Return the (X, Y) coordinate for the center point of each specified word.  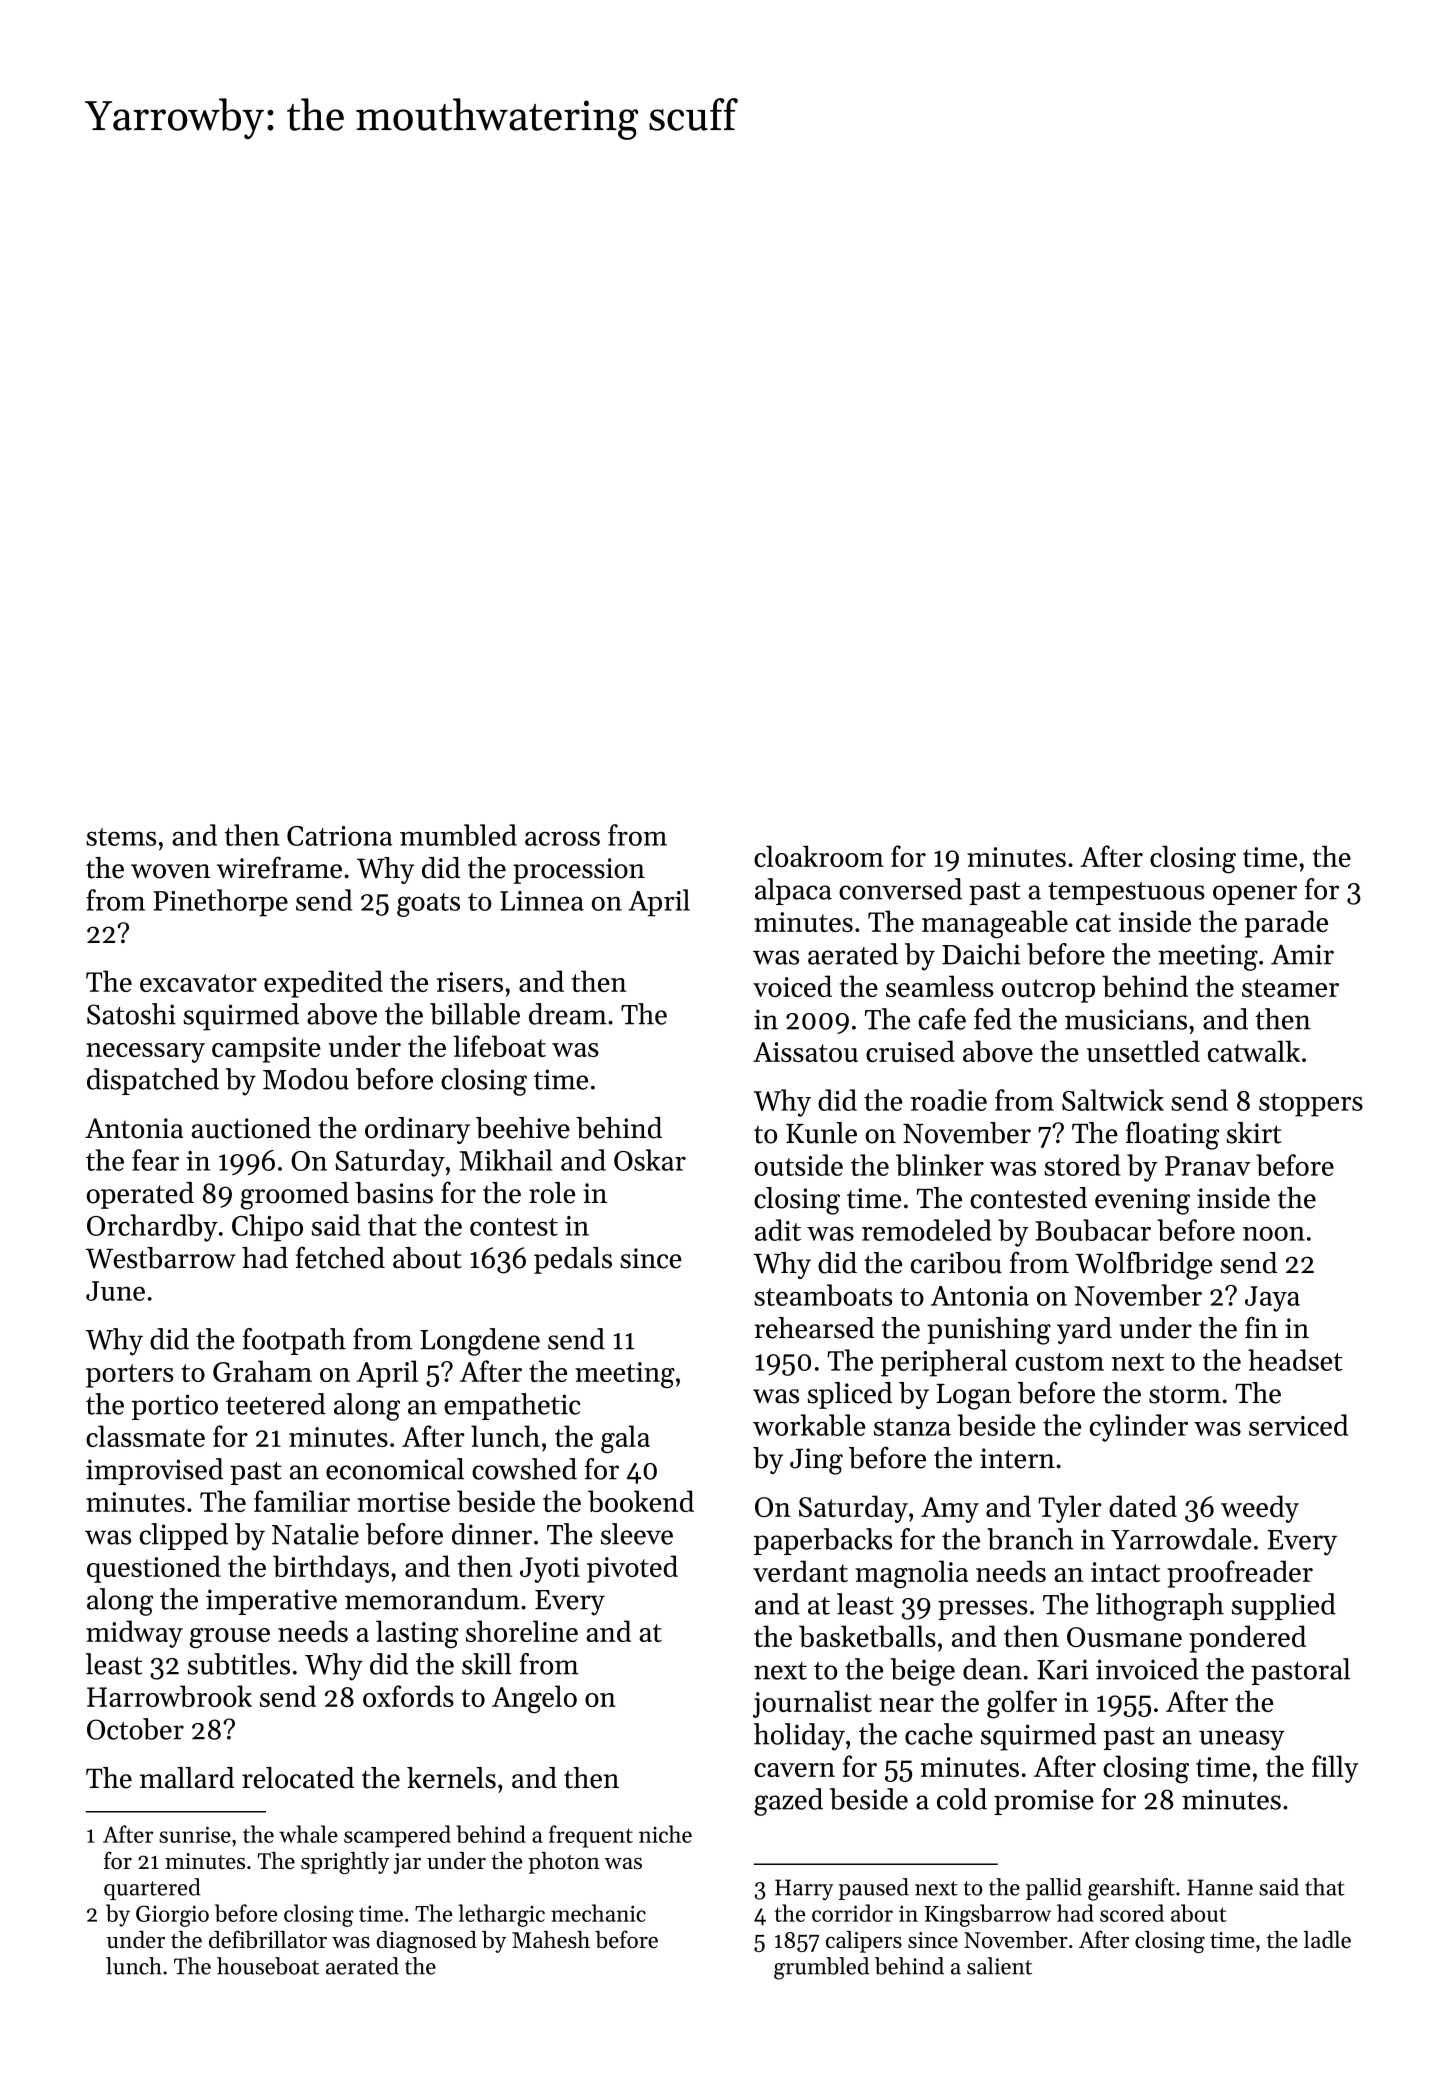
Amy (950, 1510)
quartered (152, 1889)
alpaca (793, 891)
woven (171, 871)
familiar (302, 1501)
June (115, 1291)
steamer (1290, 988)
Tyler (1070, 1509)
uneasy (1242, 1740)
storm (1185, 1394)
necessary (145, 1053)
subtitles (239, 1664)
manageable (995, 924)
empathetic (512, 1406)
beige (922, 1672)
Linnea (542, 901)
